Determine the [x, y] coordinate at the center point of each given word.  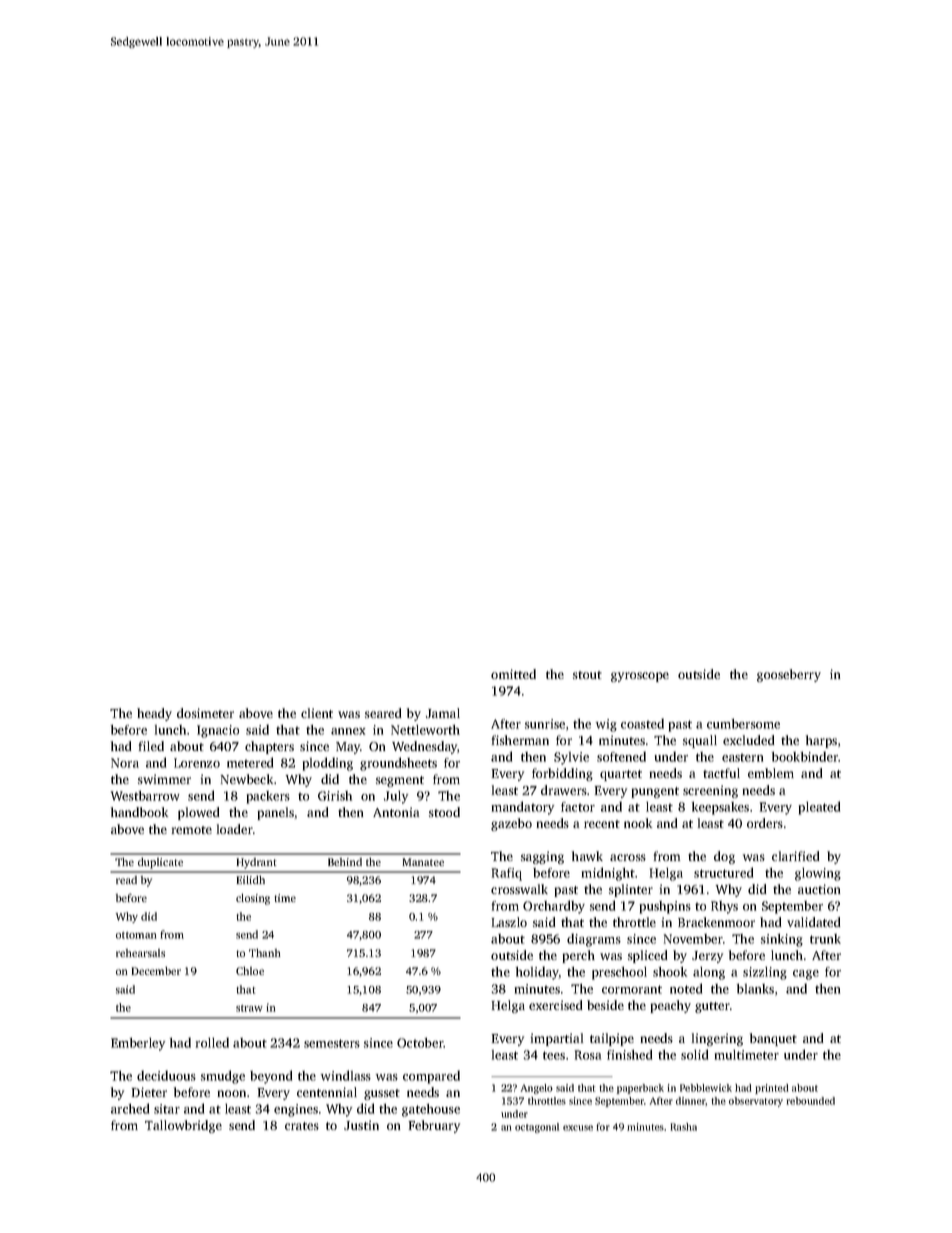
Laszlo [509, 922]
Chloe [250, 970]
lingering [717, 1039]
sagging [542, 857]
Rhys [724, 907]
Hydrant [256, 863]
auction [819, 889]
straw [249, 1008]
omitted [513, 674]
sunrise [545, 724]
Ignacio [218, 731]
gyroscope [640, 677]
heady [154, 714]
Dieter [149, 1092]
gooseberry [789, 675]
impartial [557, 1039]
